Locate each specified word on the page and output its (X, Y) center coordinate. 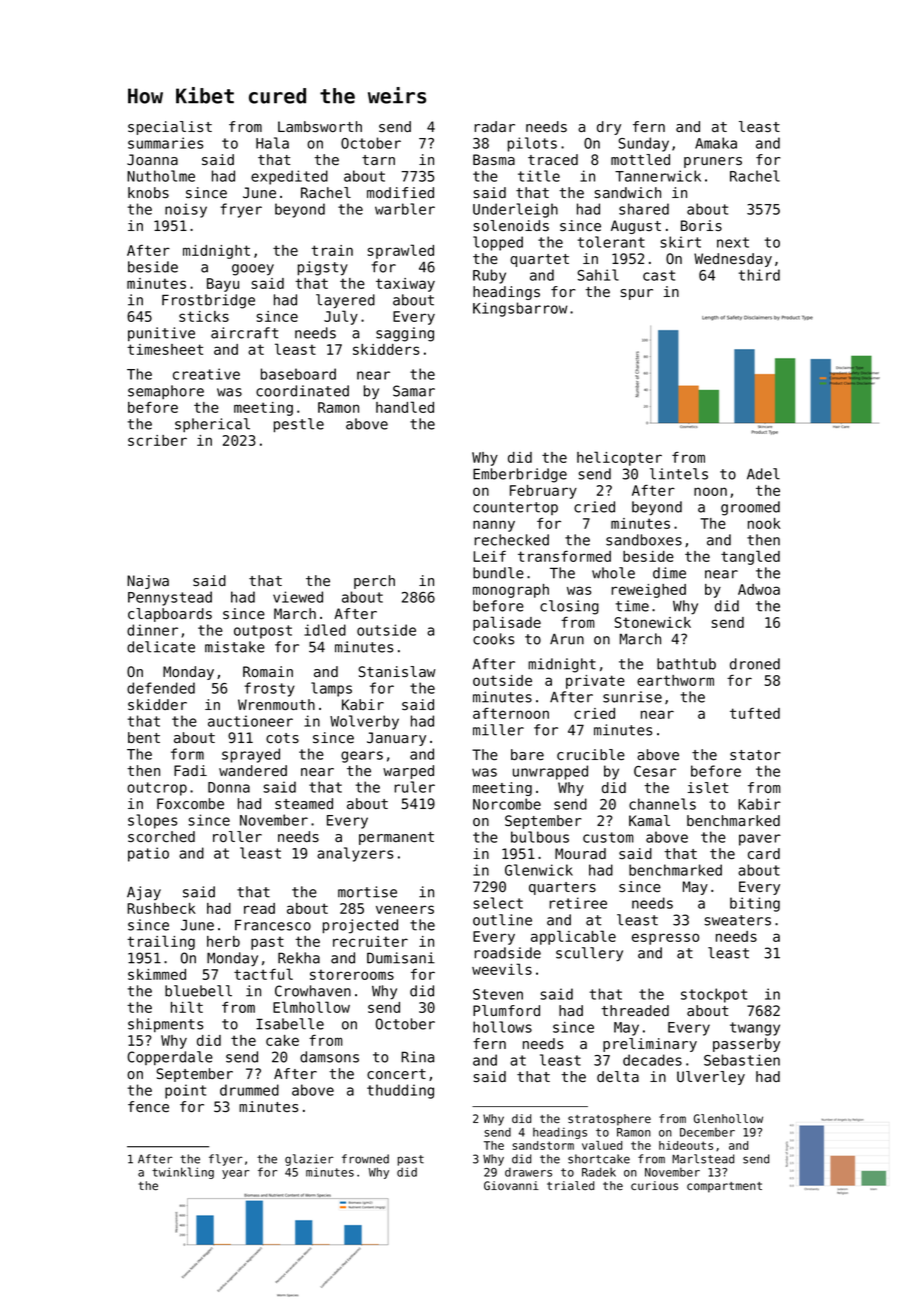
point (185, 1091)
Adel (763, 474)
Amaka (716, 143)
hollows (502, 1027)
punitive (161, 334)
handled (405, 407)
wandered (253, 771)
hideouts (686, 1145)
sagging (405, 334)
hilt (187, 1007)
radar (495, 126)
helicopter (619, 458)
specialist (170, 128)
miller (498, 730)
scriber (157, 440)
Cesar (655, 771)
